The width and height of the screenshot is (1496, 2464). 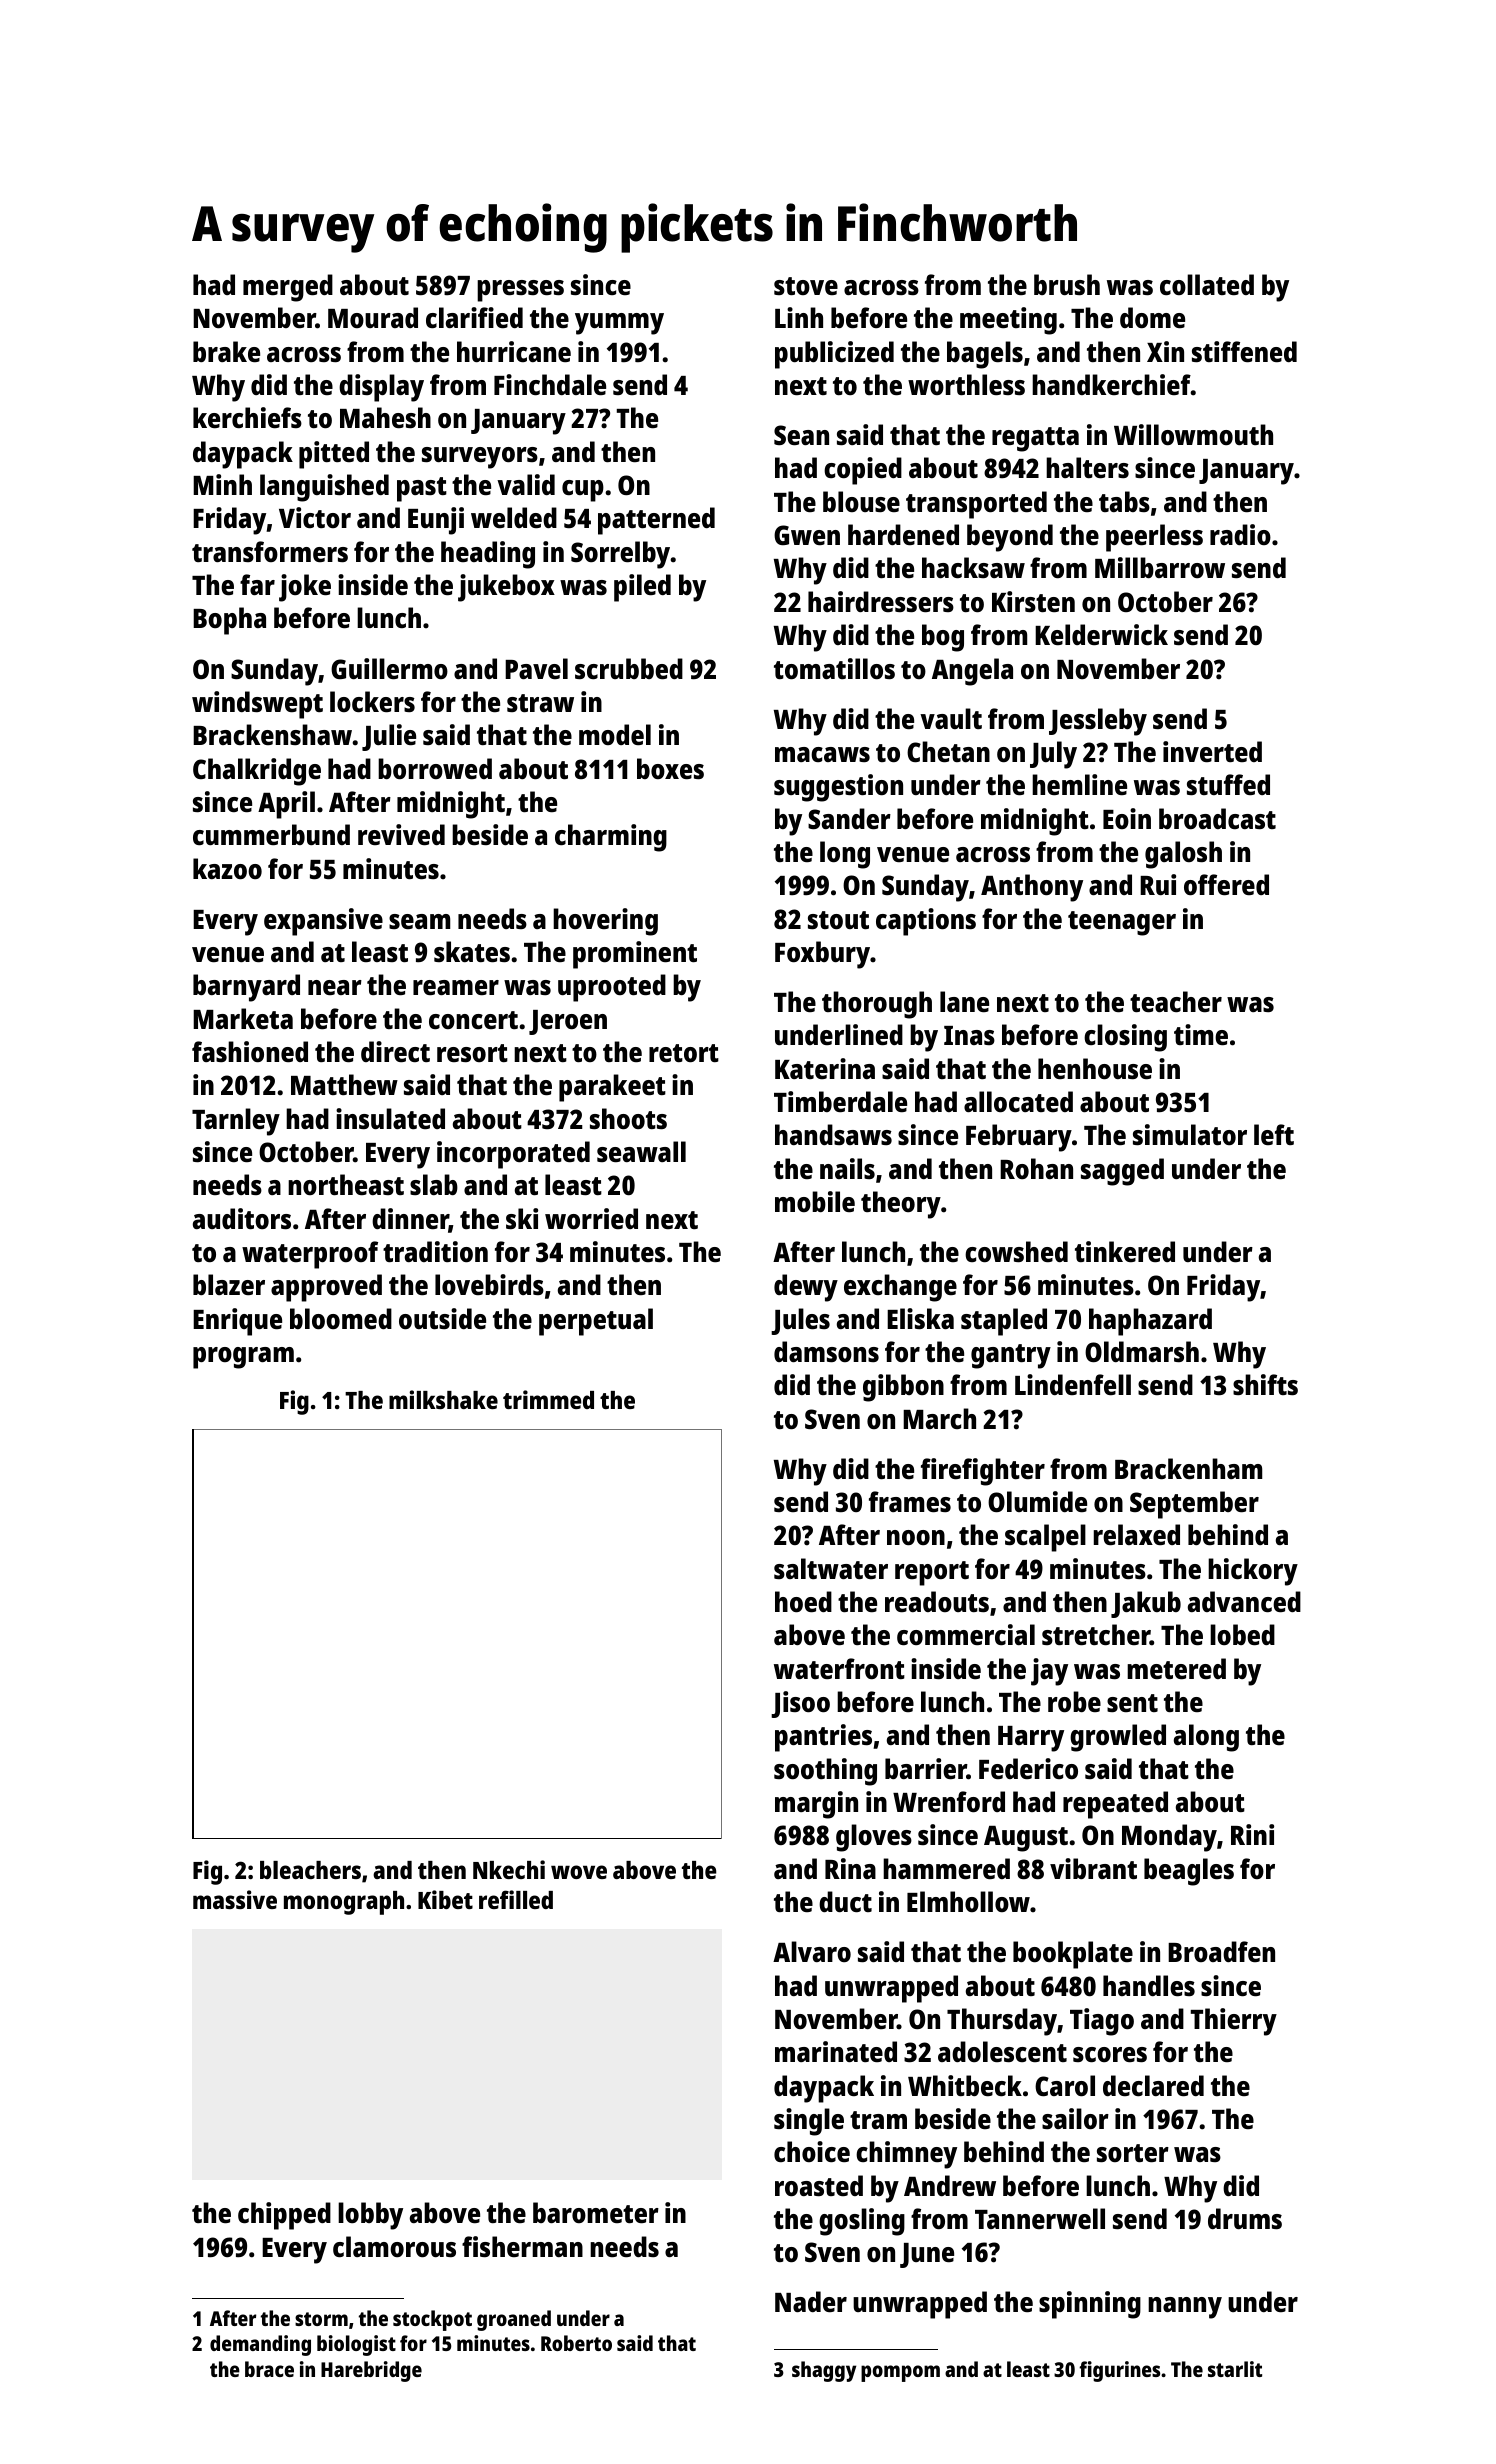 I want to click on Inas, so click(x=969, y=1035).
